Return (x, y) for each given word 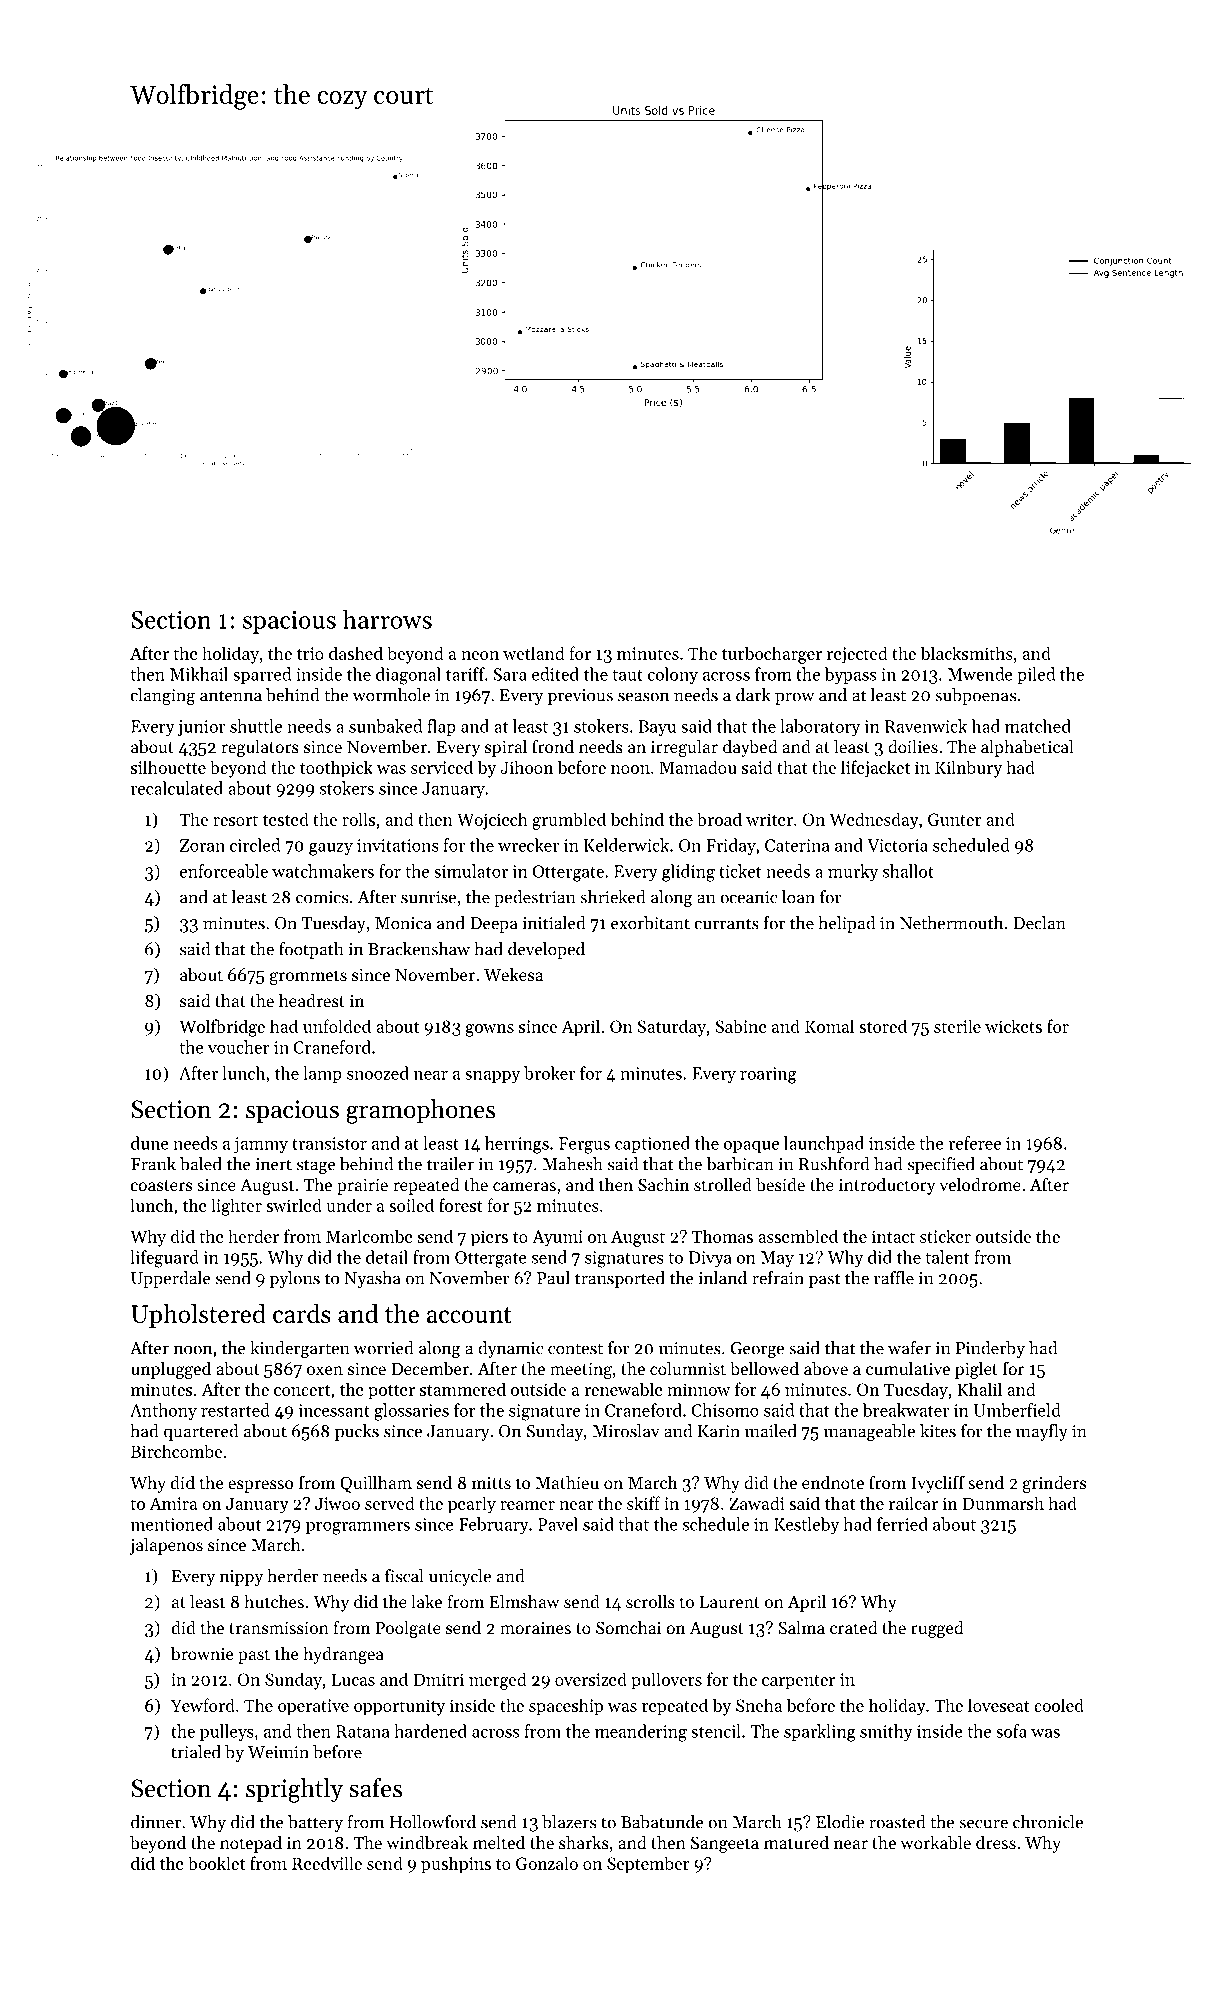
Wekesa (513, 974)
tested (286, 819)
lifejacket (875, 769)
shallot (908, 871)
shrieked (613, 897)
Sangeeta (725, 1844)
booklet (216, 1863)
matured (796, 1842)
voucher (239, 1047)
